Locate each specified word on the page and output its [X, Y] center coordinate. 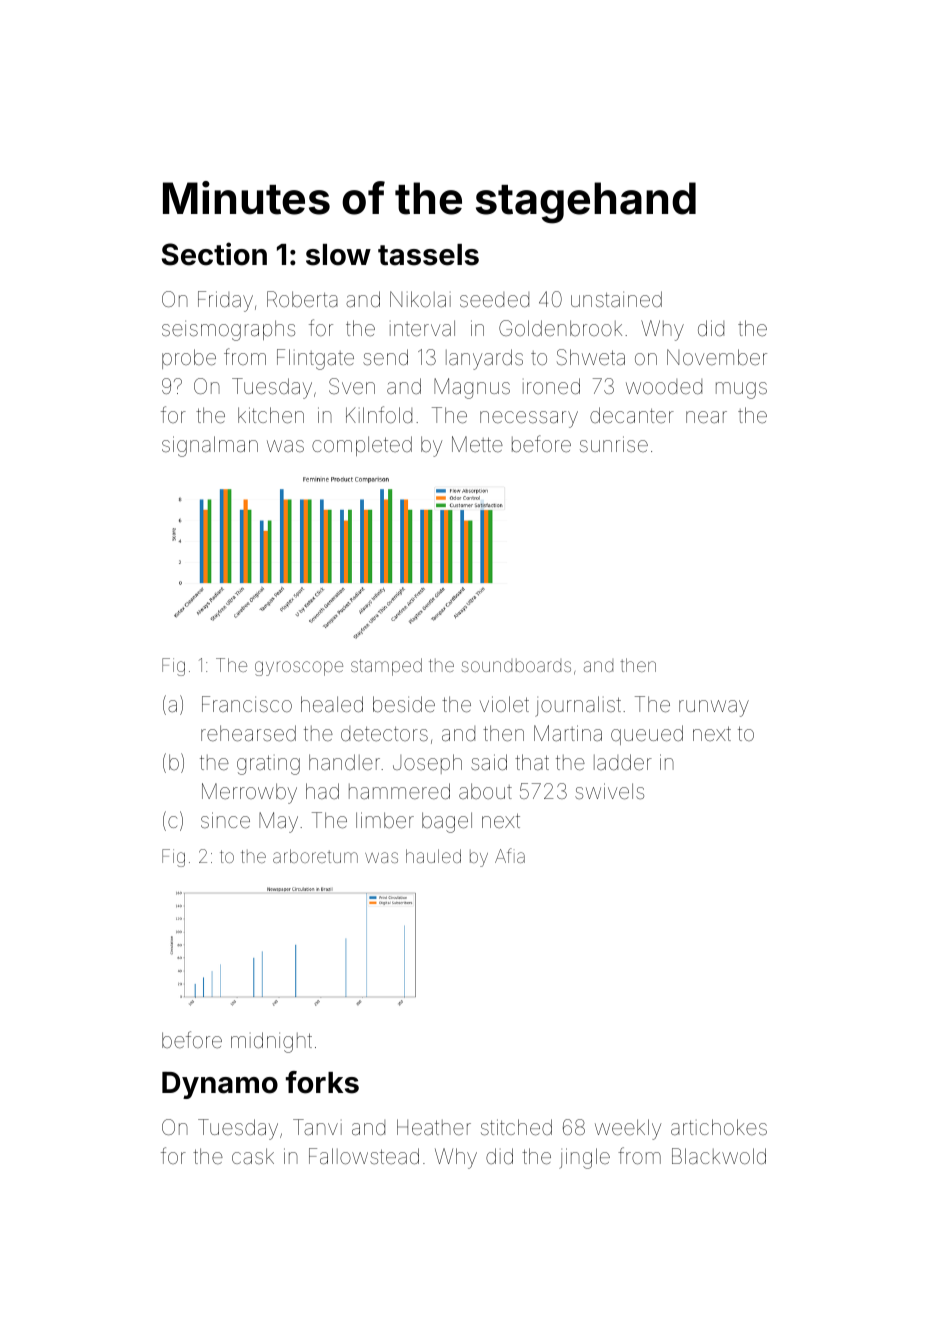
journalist [578, 706]
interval [422, 328]
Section [214, 254]
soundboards [516, 665]
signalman [210, 446]
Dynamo [220, 1085]
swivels [609, 791]
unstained [616, 299]
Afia [510, 855]
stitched [516, 1127]
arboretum [315, 856]
